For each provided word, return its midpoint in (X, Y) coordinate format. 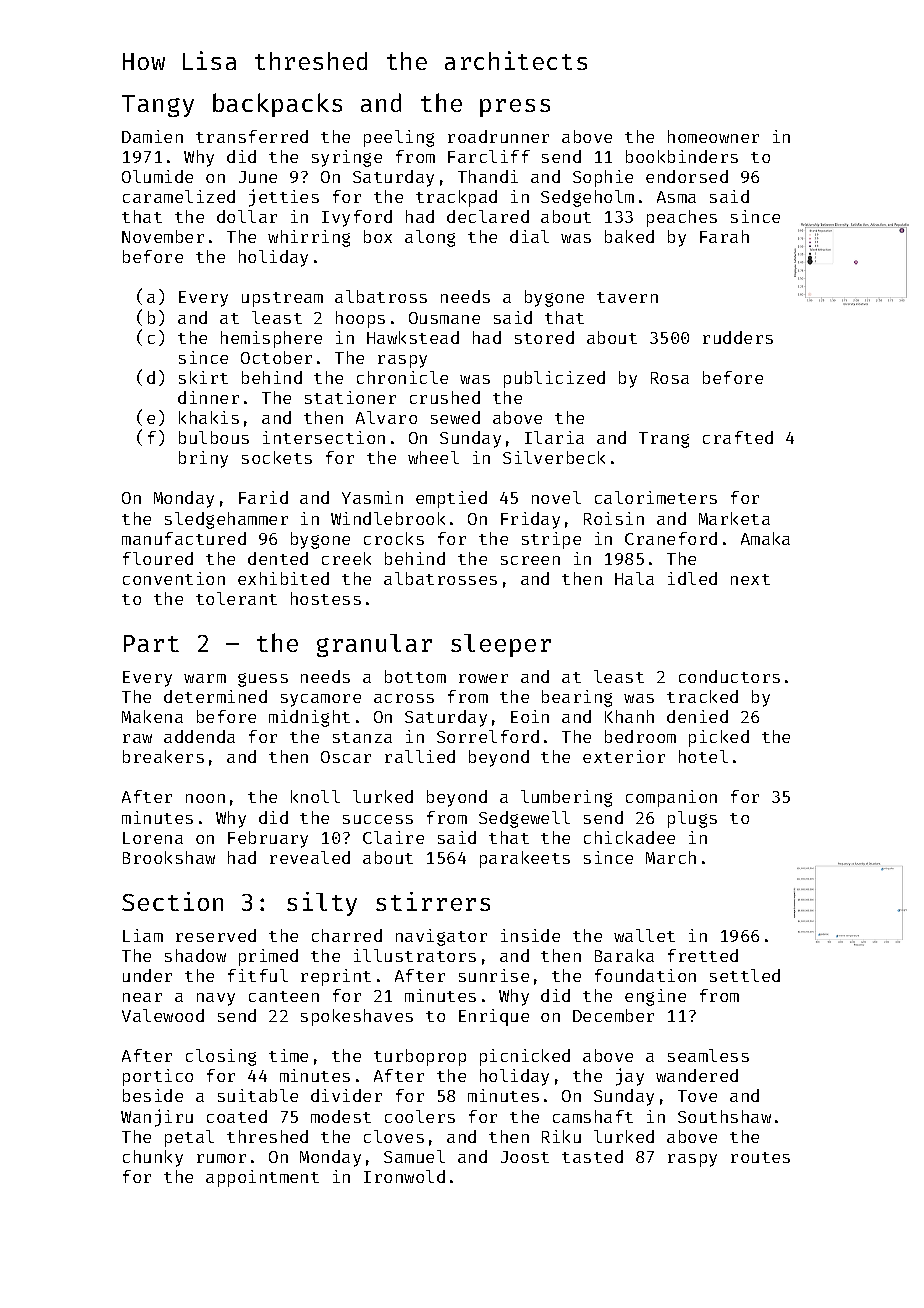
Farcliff (489, 156)
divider (346, 1095)
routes (760, 1157)
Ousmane (444, 318)
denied (697, 716)
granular (374, 645)
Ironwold (404, 1176)
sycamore (321, 700)
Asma (676, 197)
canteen (284, 996)
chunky (153, 1158)
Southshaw (724, 1116)
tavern (627, 297)
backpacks (277, 105)
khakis (209, 417)
